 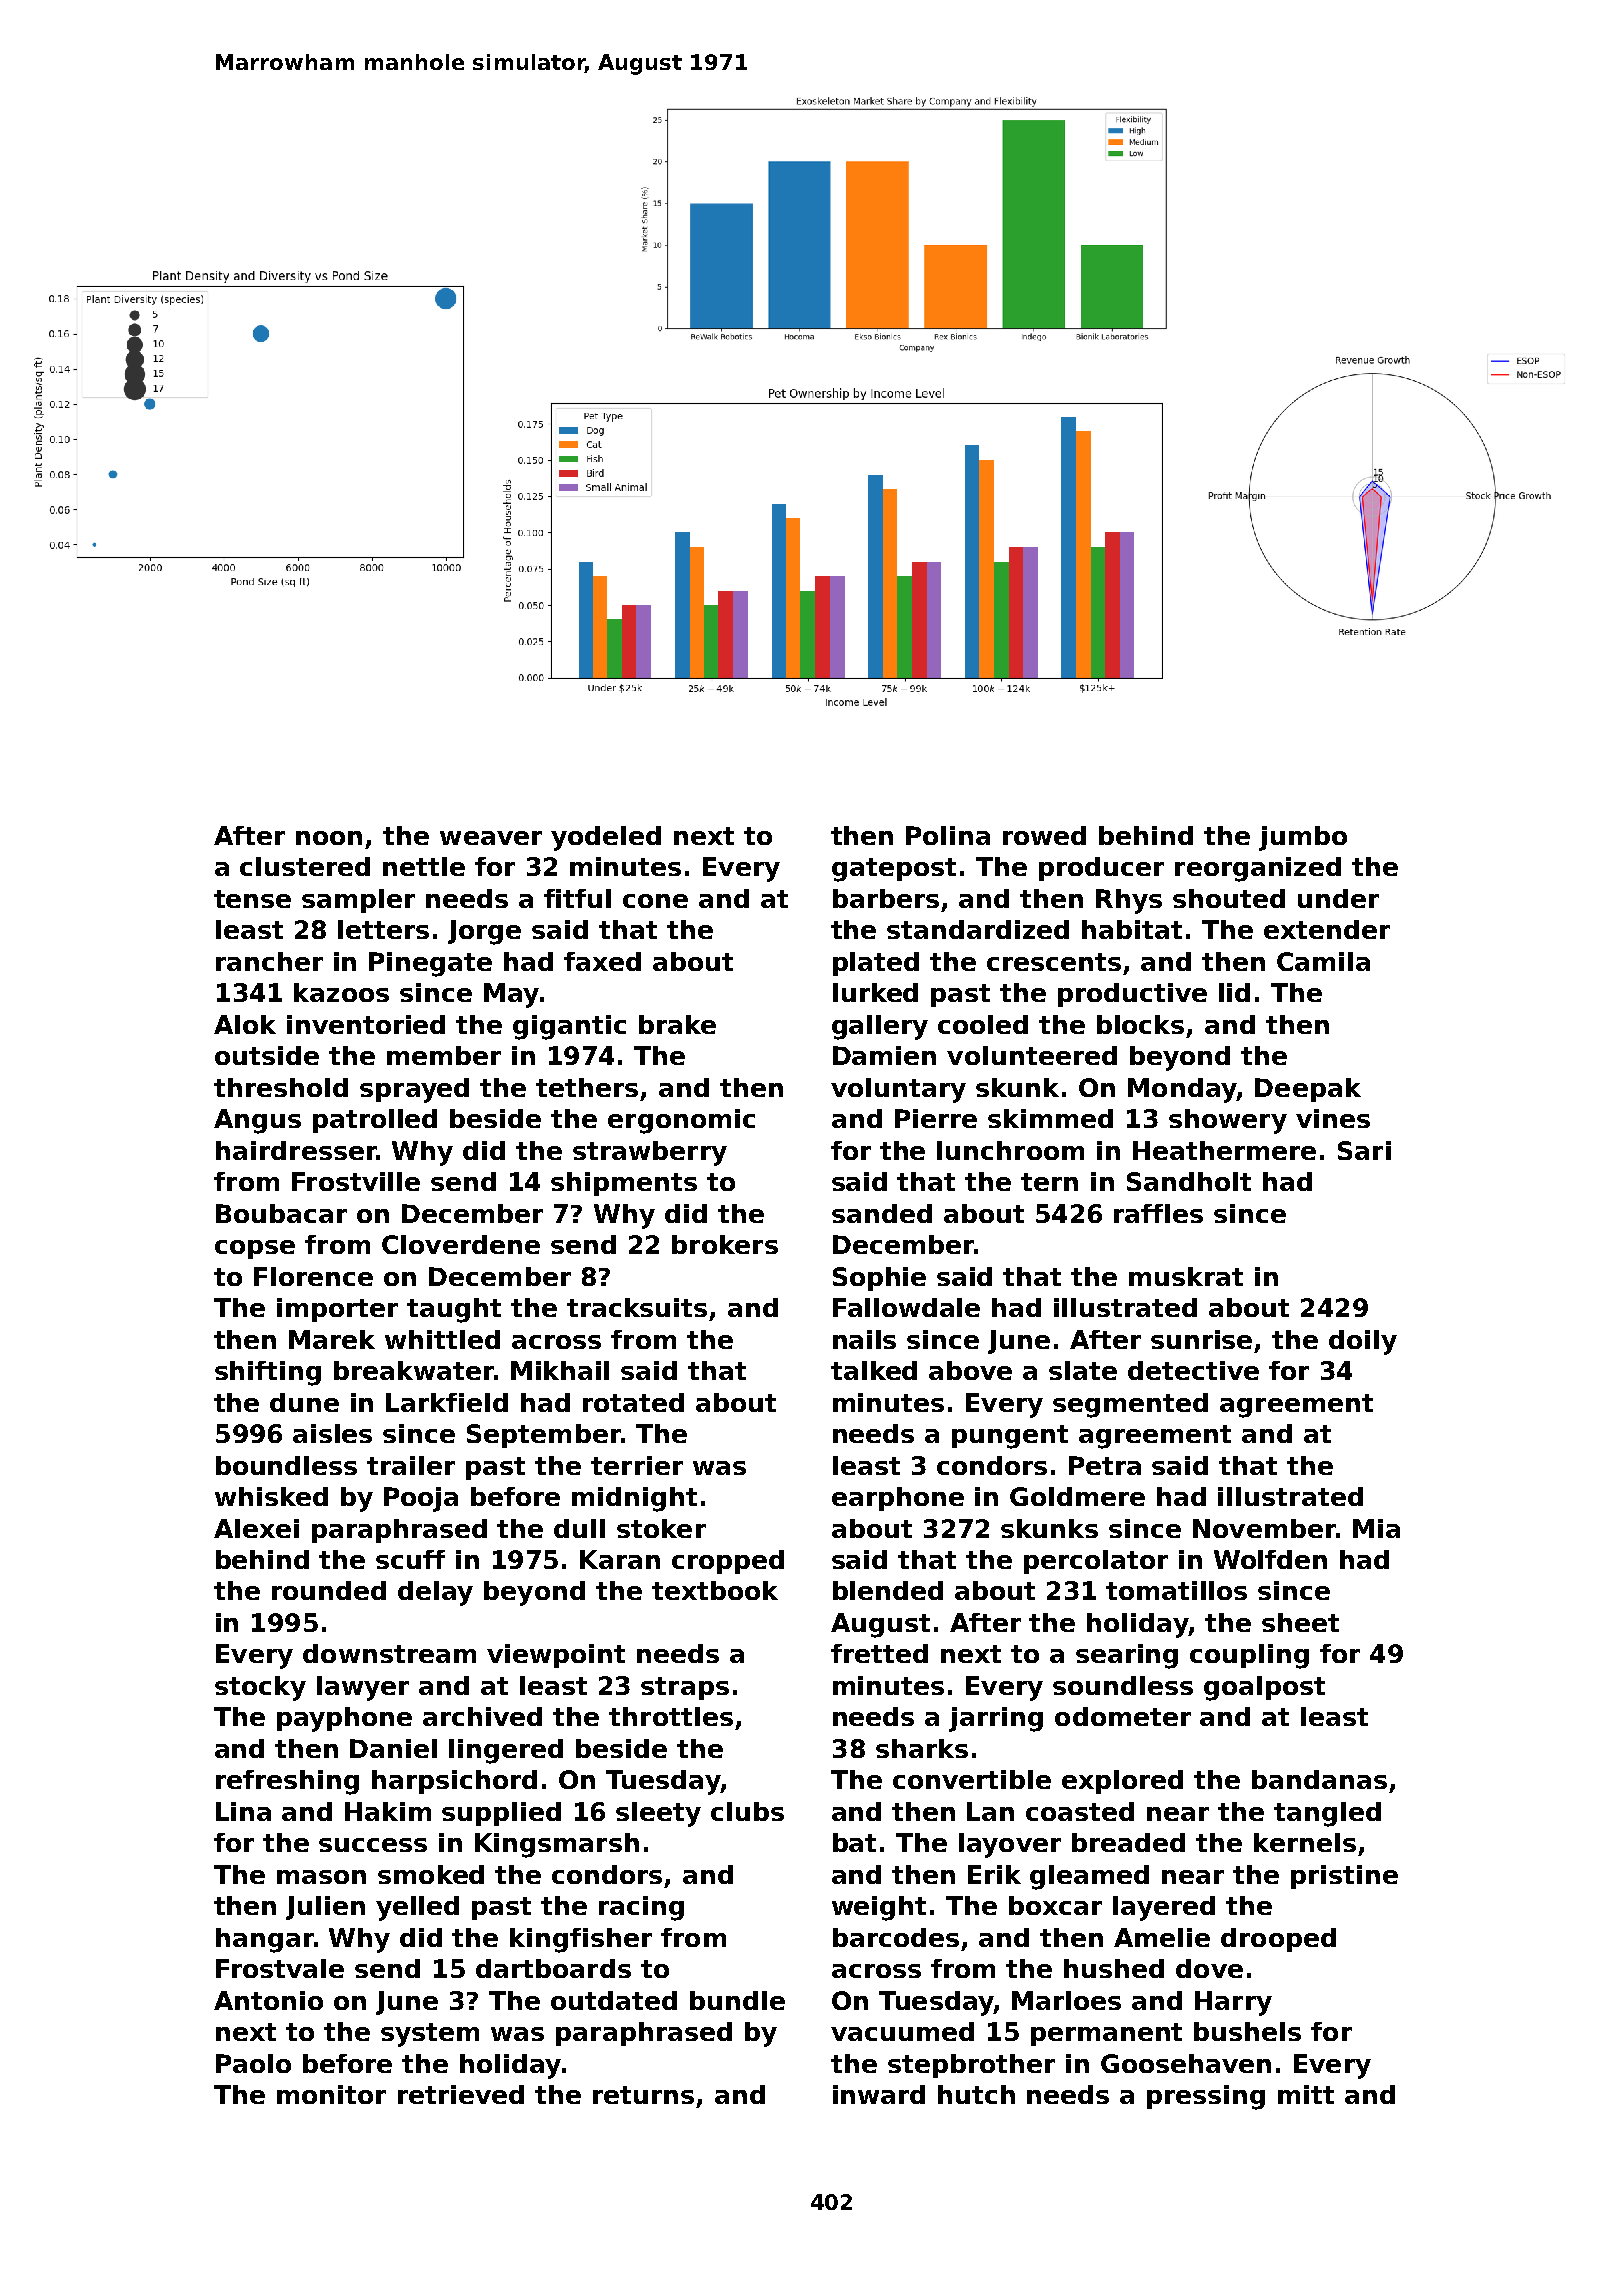 What do you see at coordinates (329, 1590) in the screenshot?
I see `rounded` at bounding box center [329, 1590].
